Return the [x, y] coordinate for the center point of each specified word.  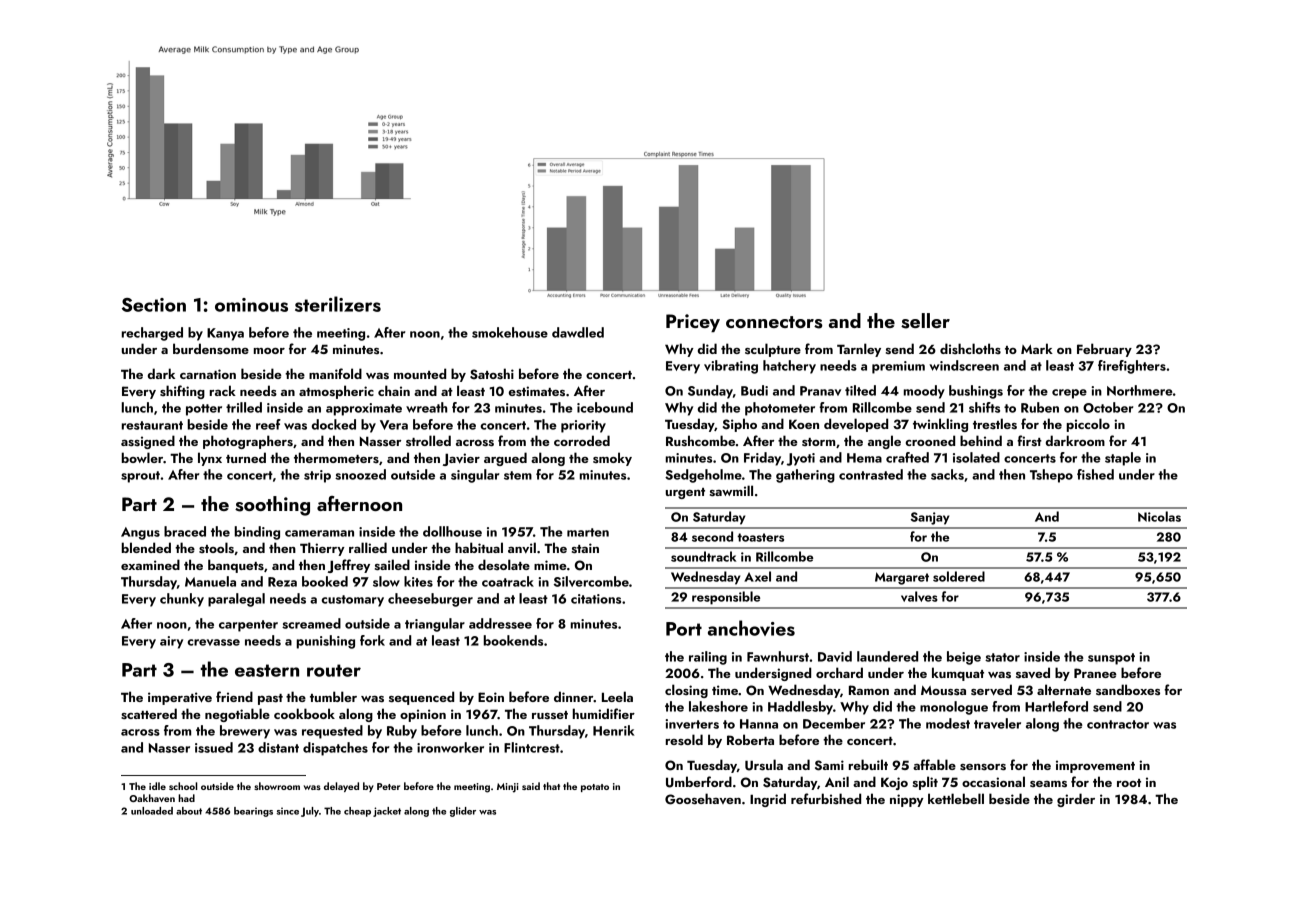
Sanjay [930, 518]
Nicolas [1159, 516]
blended [146, 547]
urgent [685, 493]
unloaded [152, 811]
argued [505, 459]
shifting [182, 392]
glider [463, 812]
